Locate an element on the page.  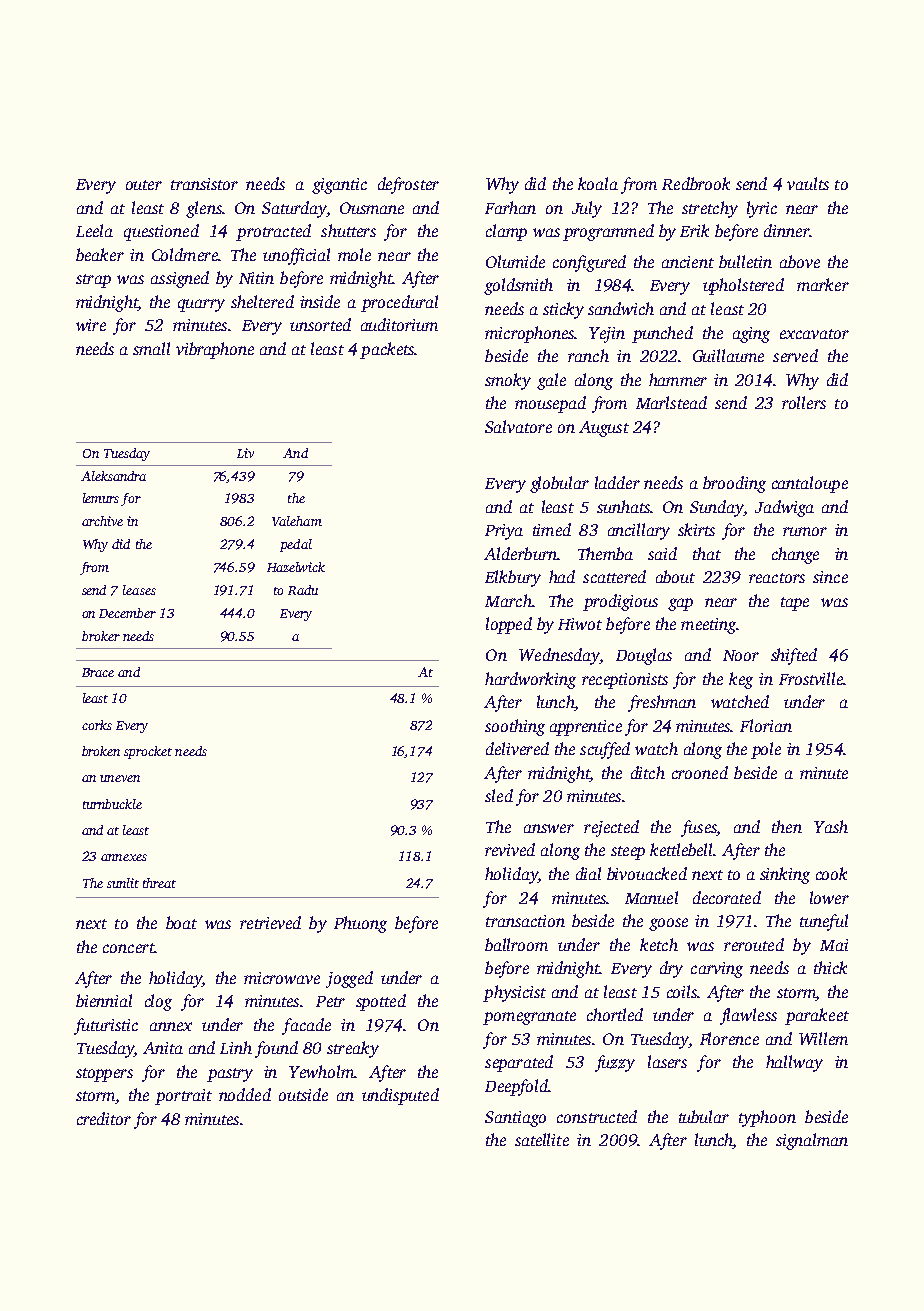
Santiago is located at coordinates (515, 1119).
